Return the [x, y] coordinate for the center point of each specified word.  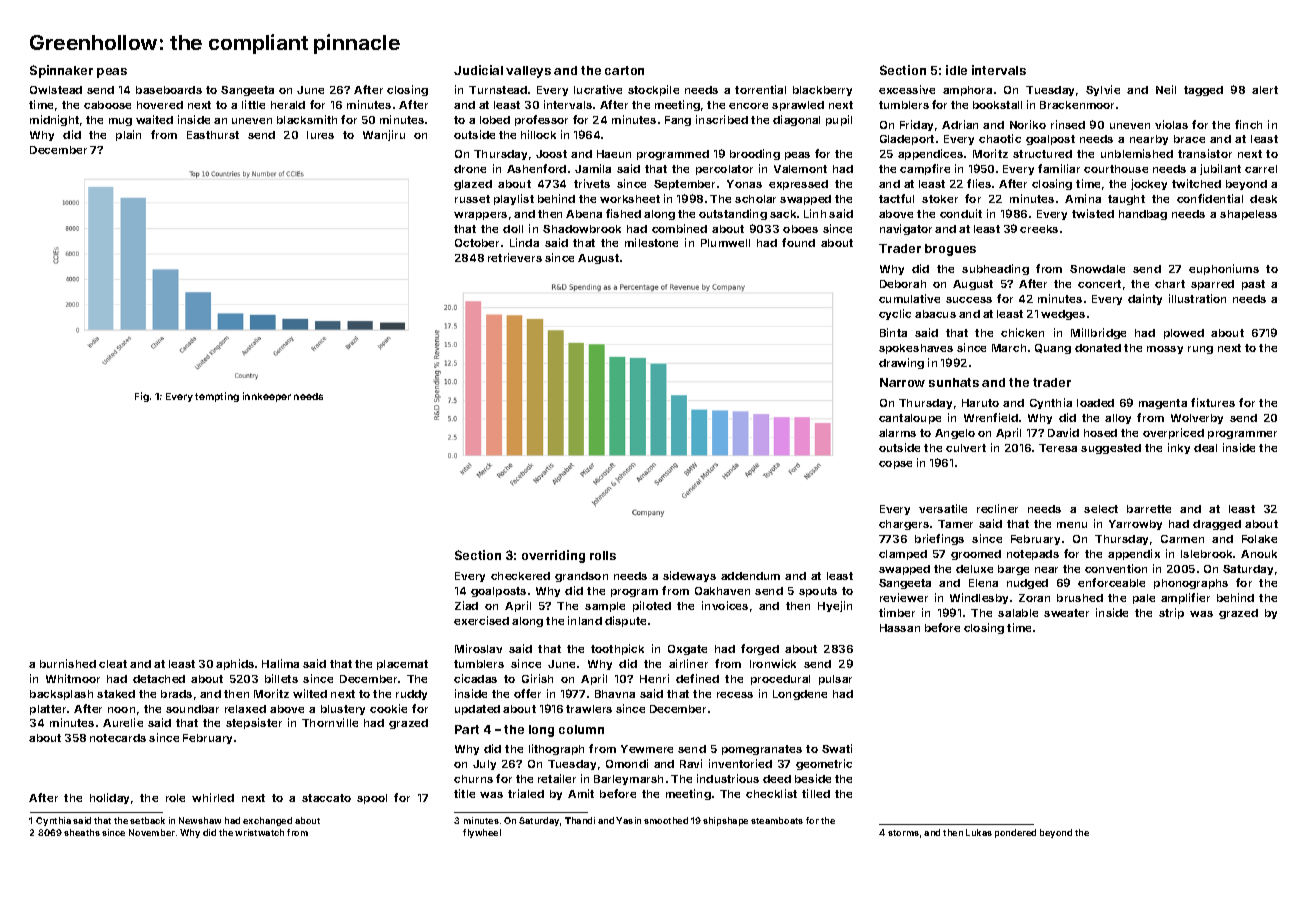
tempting [217, 397]
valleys [528, 72]
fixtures [1213, 402]
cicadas [475, 678]
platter [48, 710]
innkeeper [267, 397]
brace [1189, 139]
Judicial [478, 70]
